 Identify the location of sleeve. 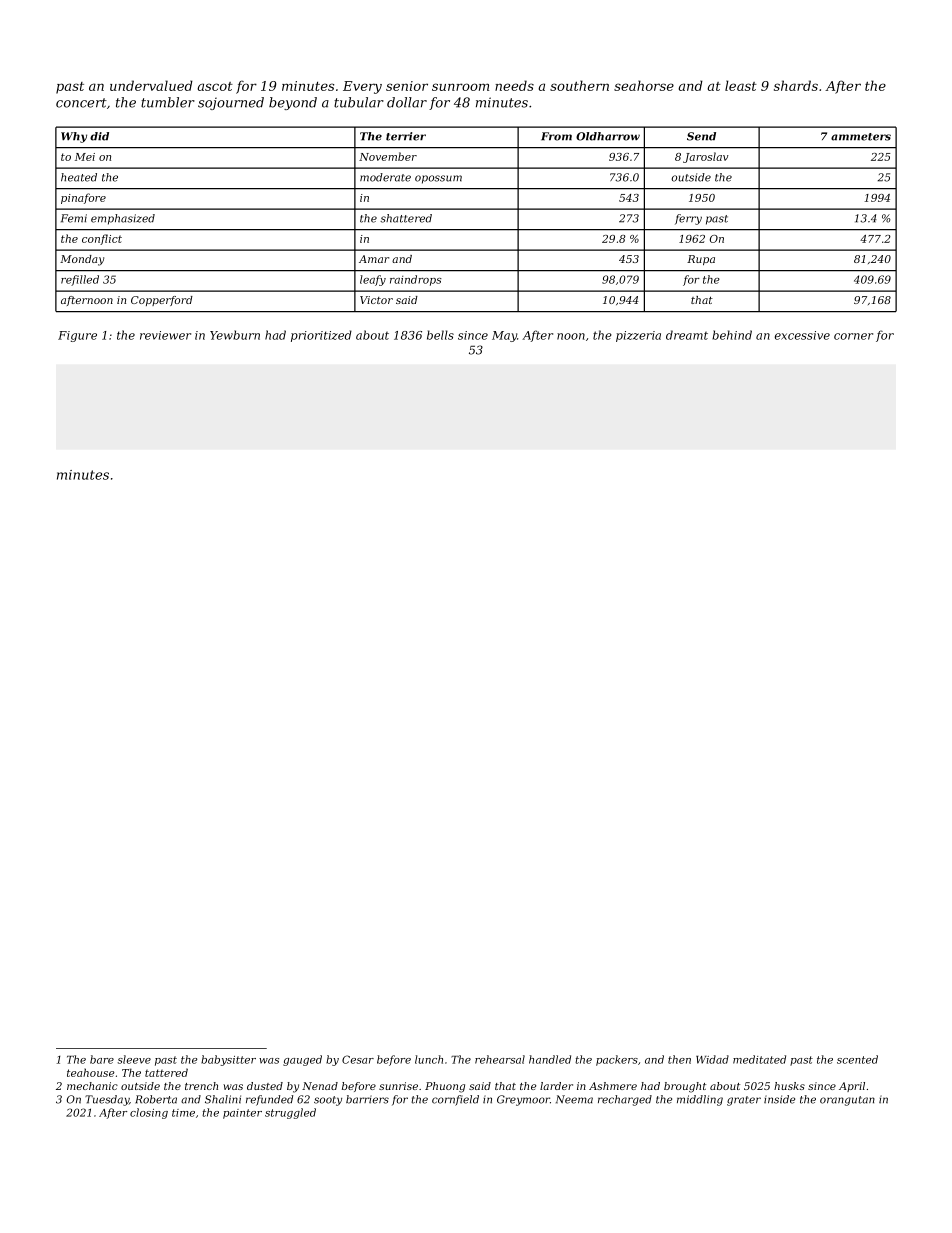
(134, 1059).
